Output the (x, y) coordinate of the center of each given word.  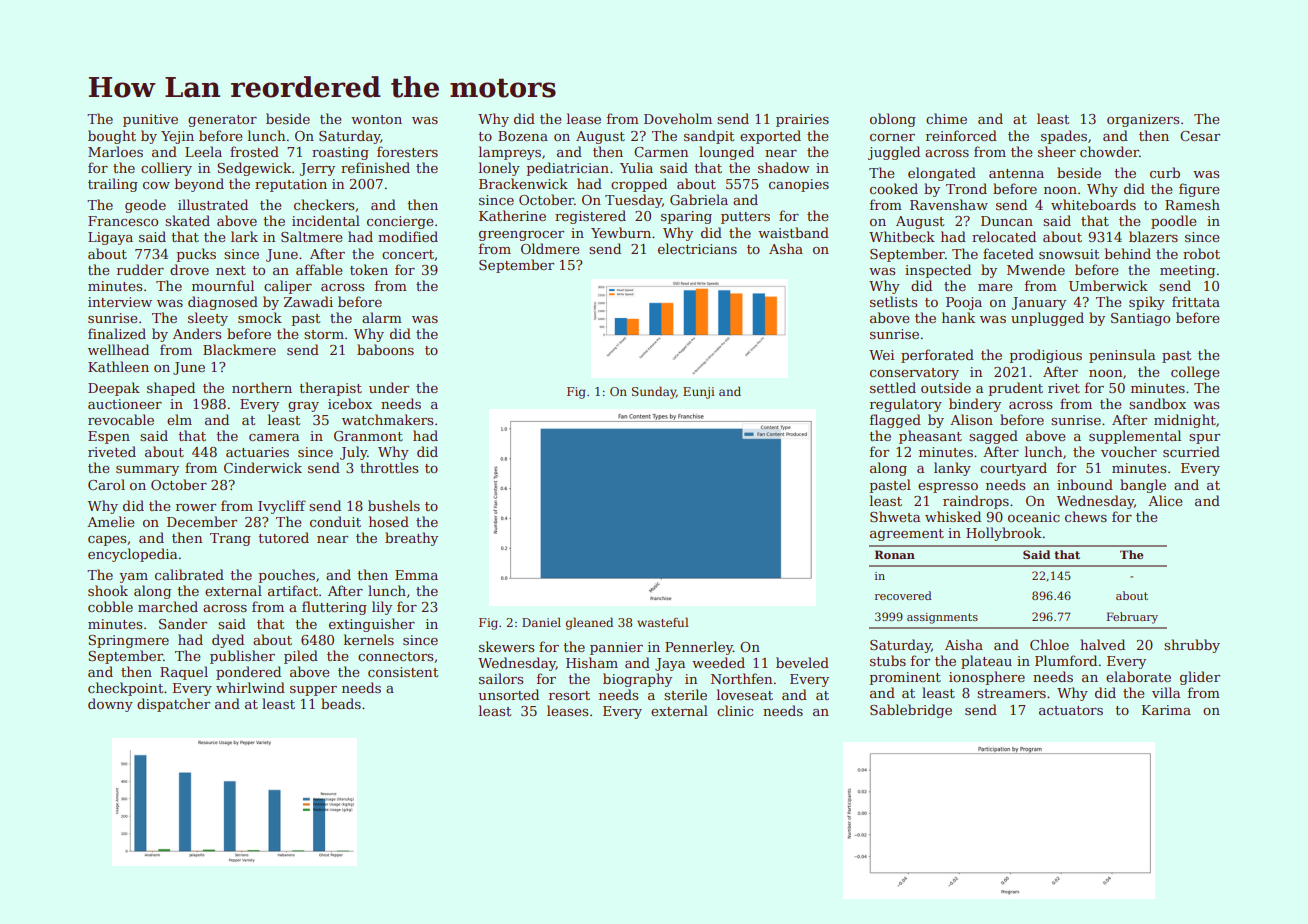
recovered (903, 595)
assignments (942, 618)
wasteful (663, 622)
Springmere (128, 641)
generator (222, 121)
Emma (416, 575)
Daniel (541, 622)
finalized (117, 333)
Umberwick (1108, 285)
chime (946, 118)
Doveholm (678, 118)
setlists (893, 301)
